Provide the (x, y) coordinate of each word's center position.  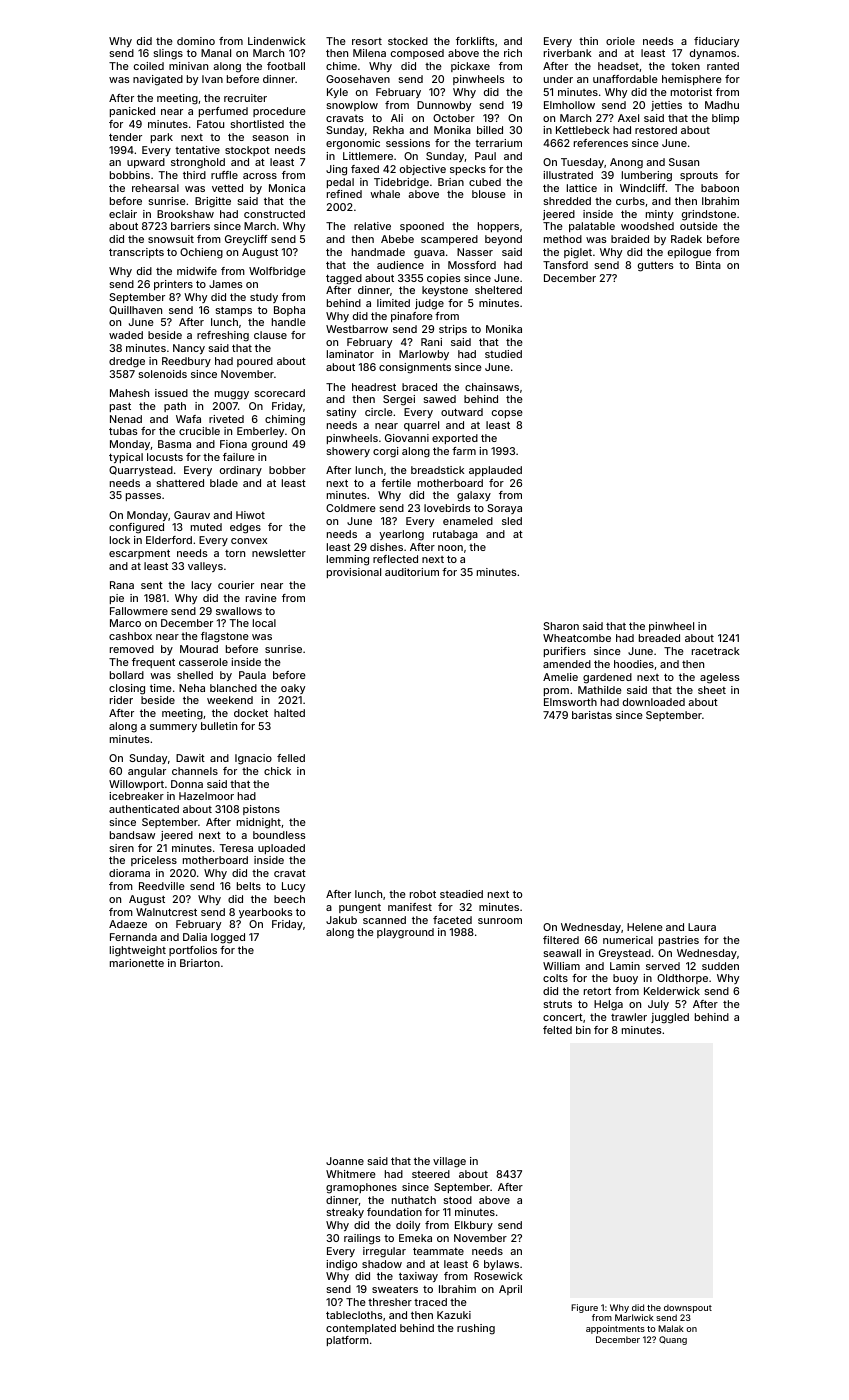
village (449, 1162)
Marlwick (634, 1317)
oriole (620, 41)
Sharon (561, 626)
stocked (408, 41)
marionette (137, 963)
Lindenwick (277, 41)
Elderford (169, 540)
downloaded (654, 702)
